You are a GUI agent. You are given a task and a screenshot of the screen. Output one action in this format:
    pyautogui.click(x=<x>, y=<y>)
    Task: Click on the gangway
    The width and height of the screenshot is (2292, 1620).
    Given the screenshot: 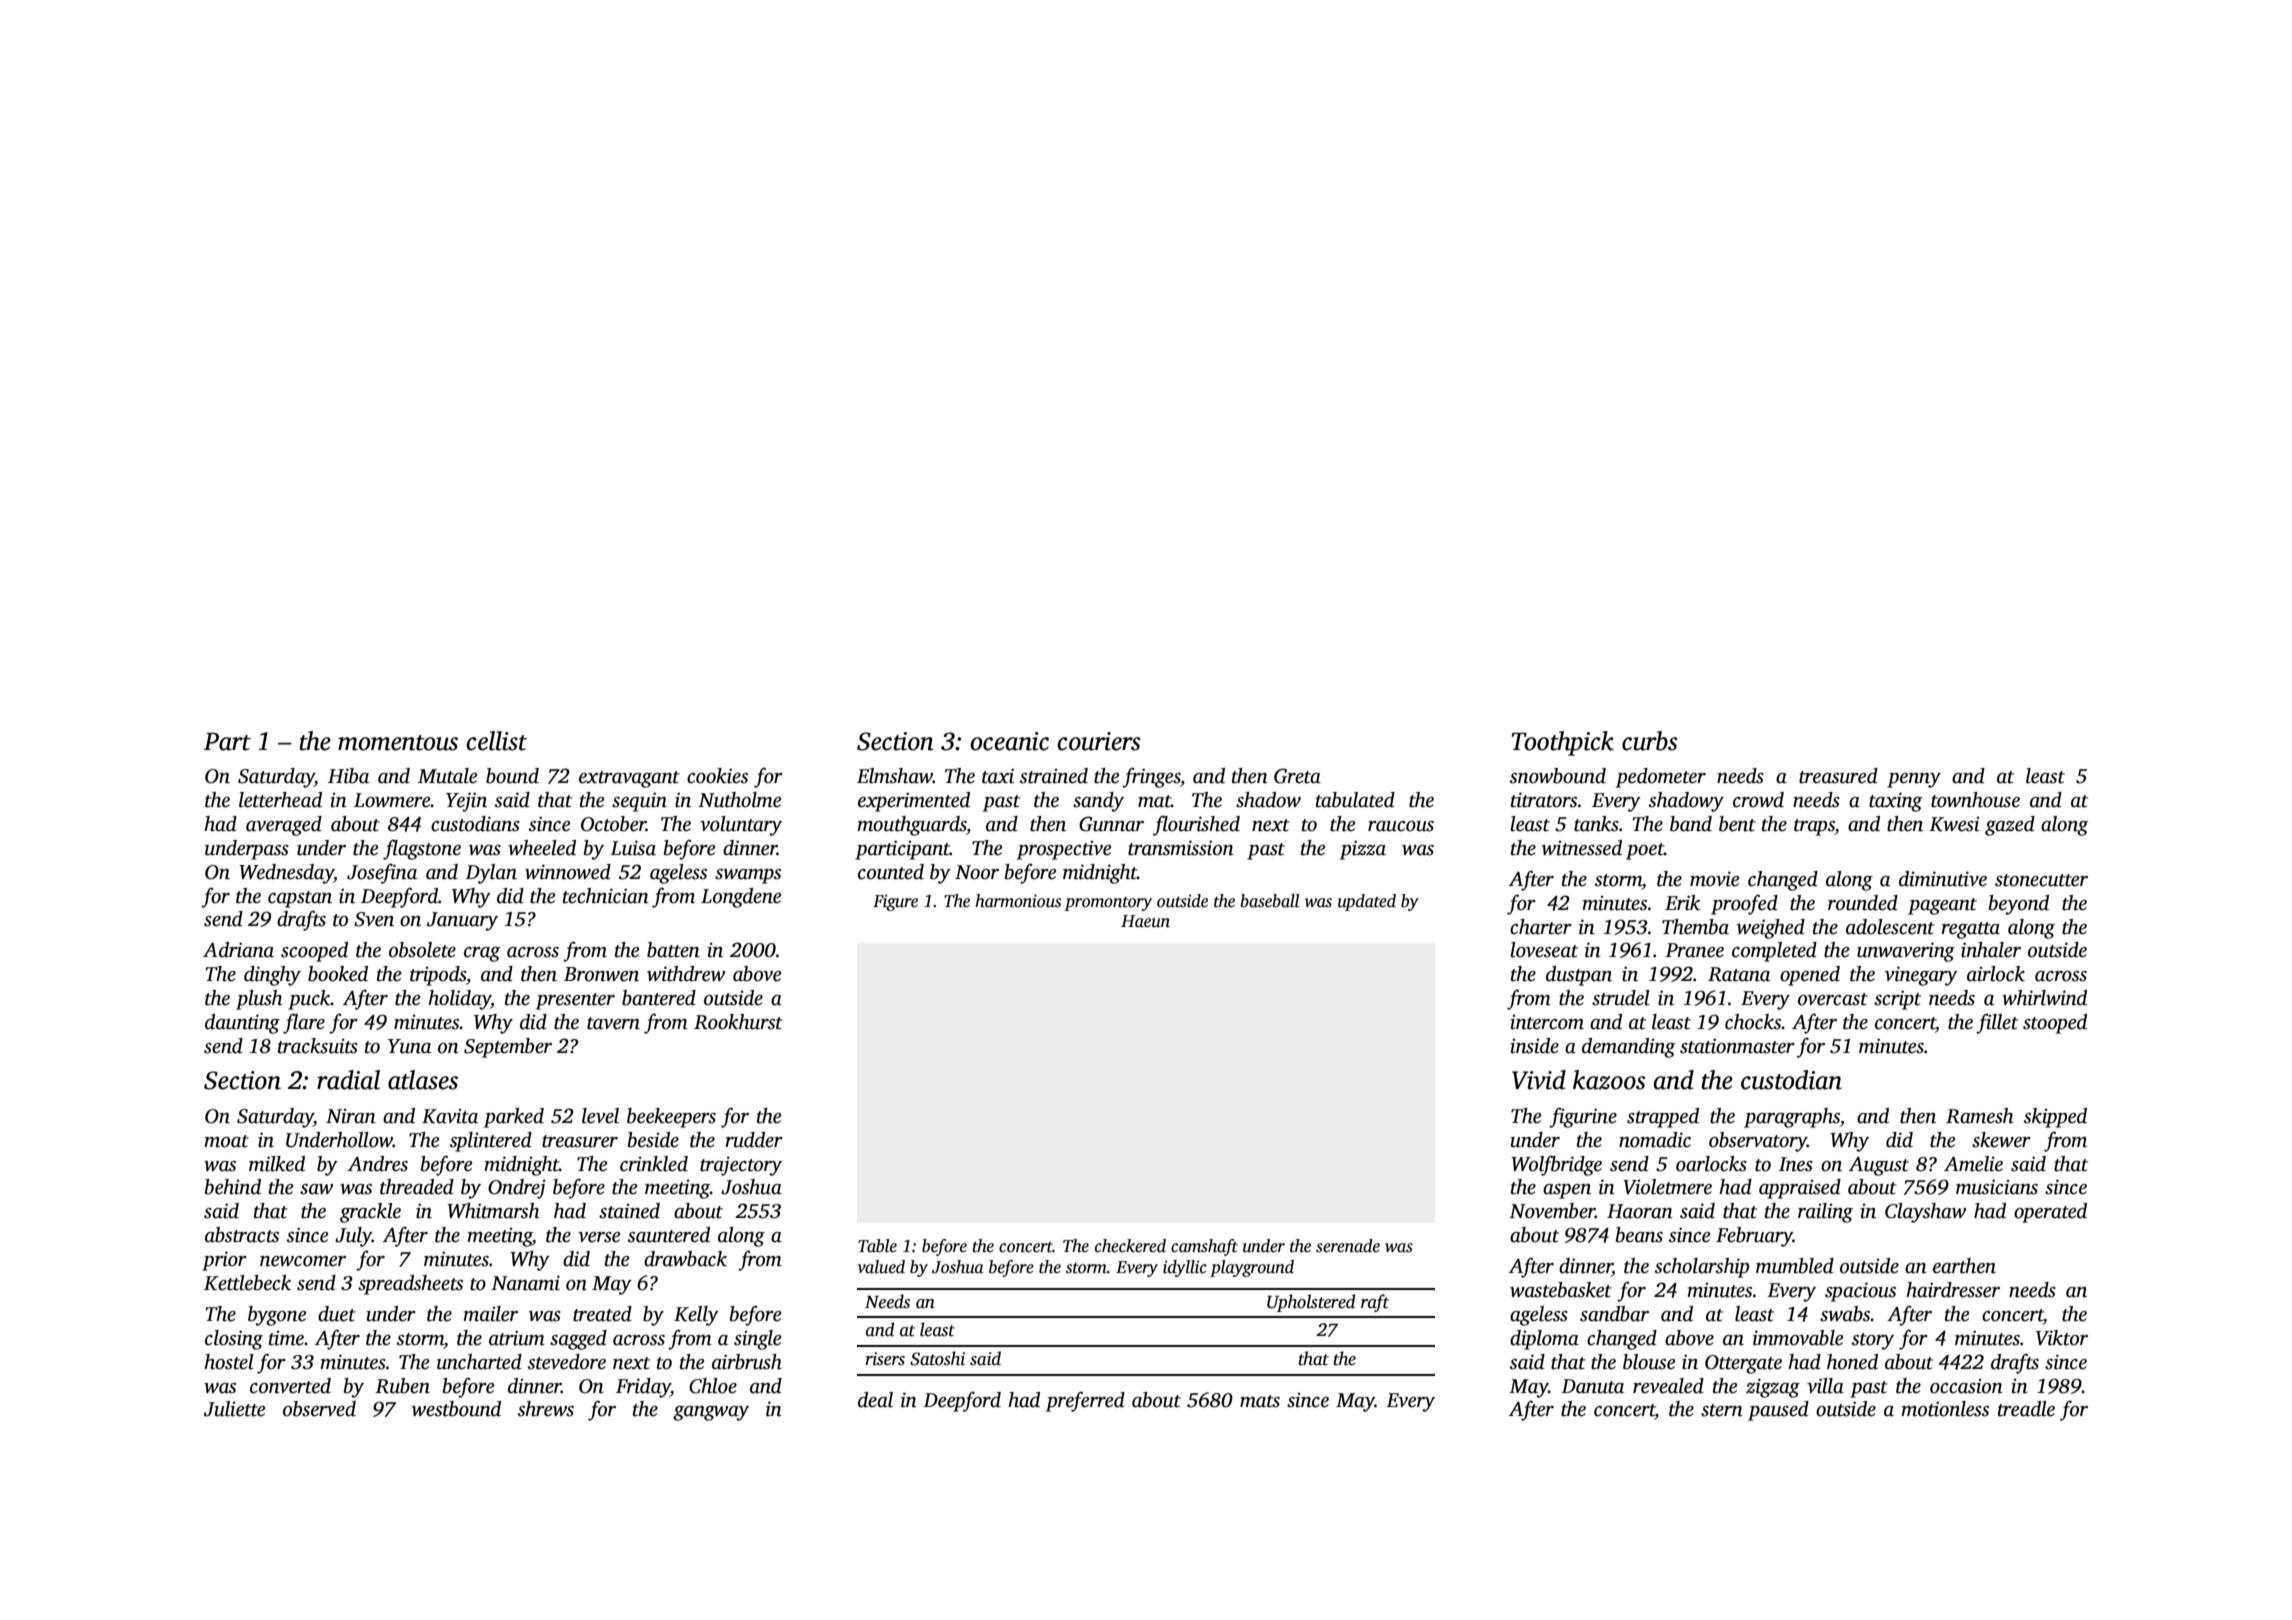 What is the action you would take?
    pyautogui.click(x=711, y=1413)
